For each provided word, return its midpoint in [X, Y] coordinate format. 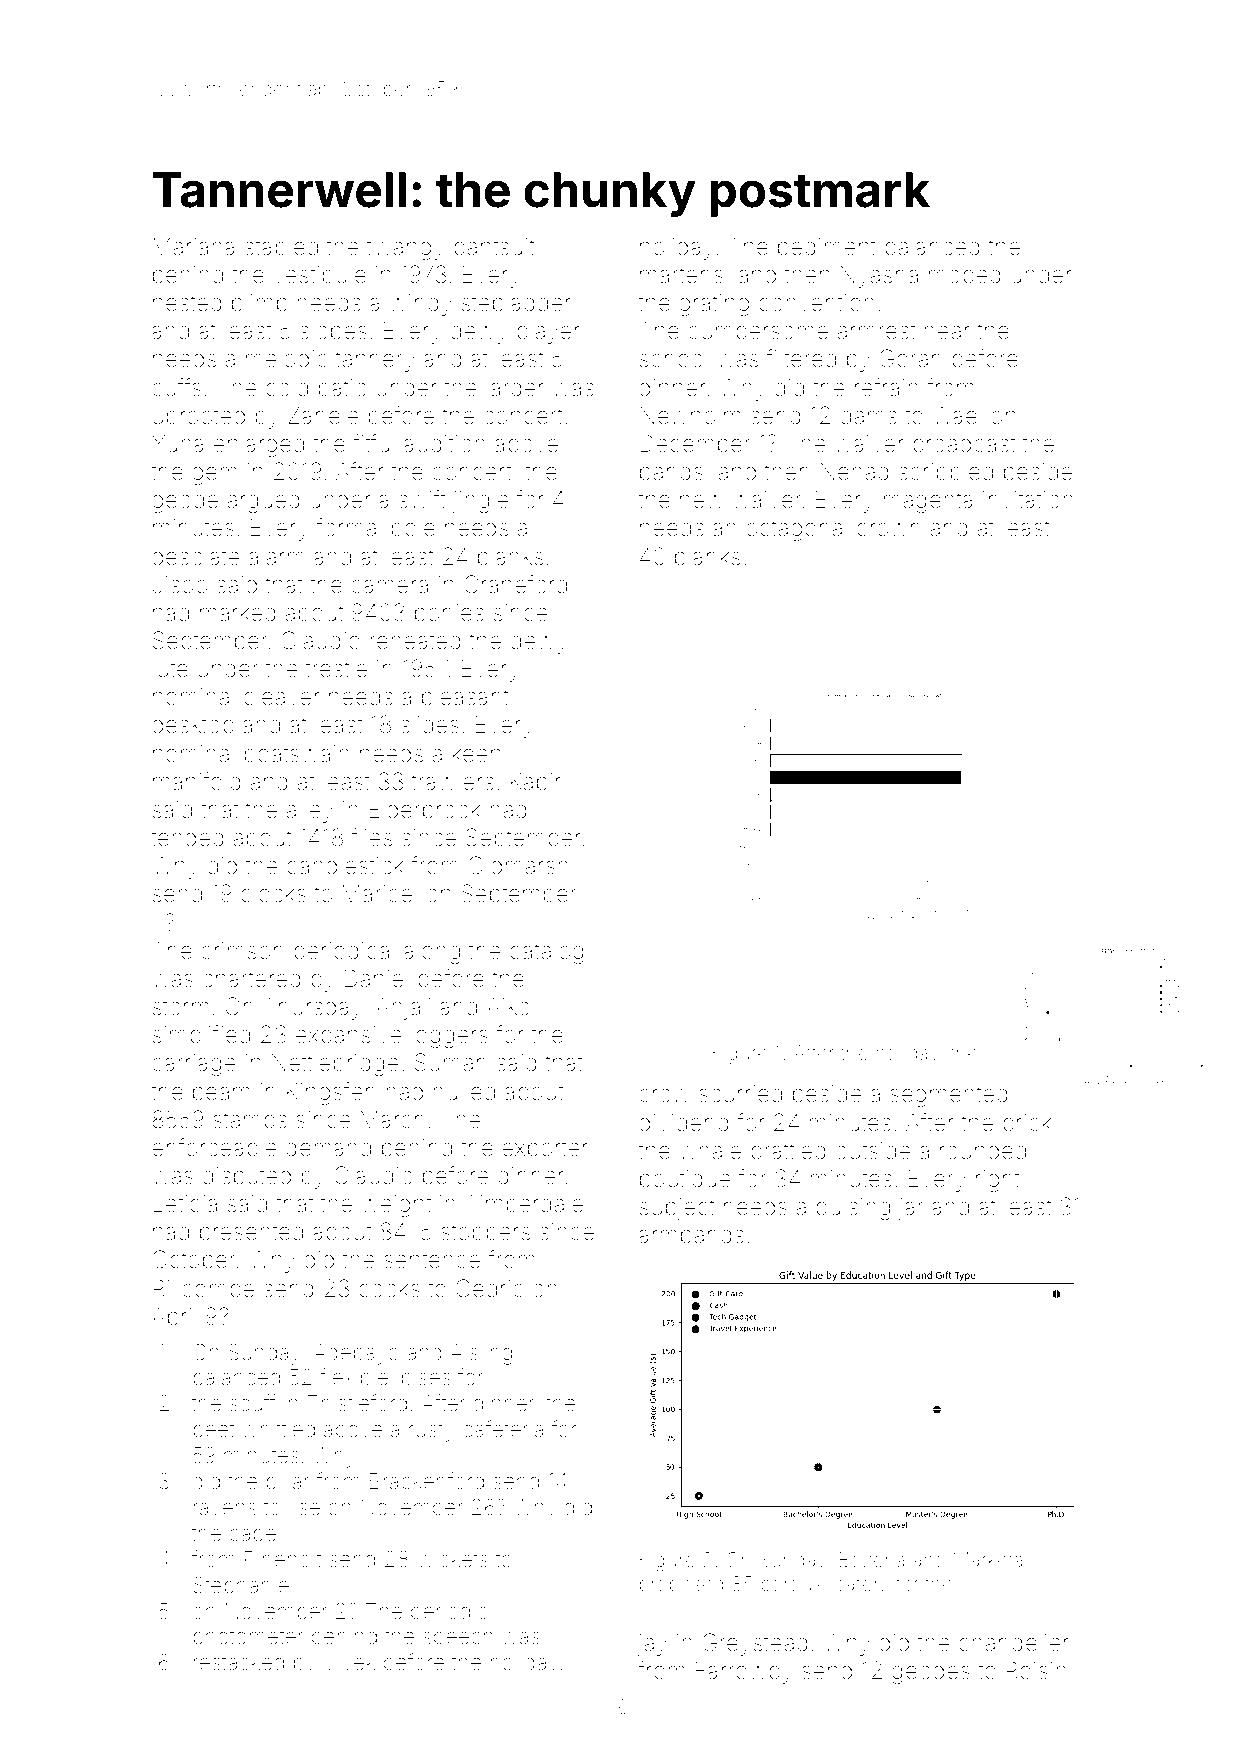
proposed [681, 1585]
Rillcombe [204, 1288]
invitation [1028, 500]
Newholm [690, 416]
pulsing [853, 1209]
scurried [740, 1094]
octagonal [796, 530]
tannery [375, 361]
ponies [449, 615]
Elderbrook [425, 809]
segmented [949, 1096]
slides [430, 725]
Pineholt [283, 1559]
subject [677, 1209]
